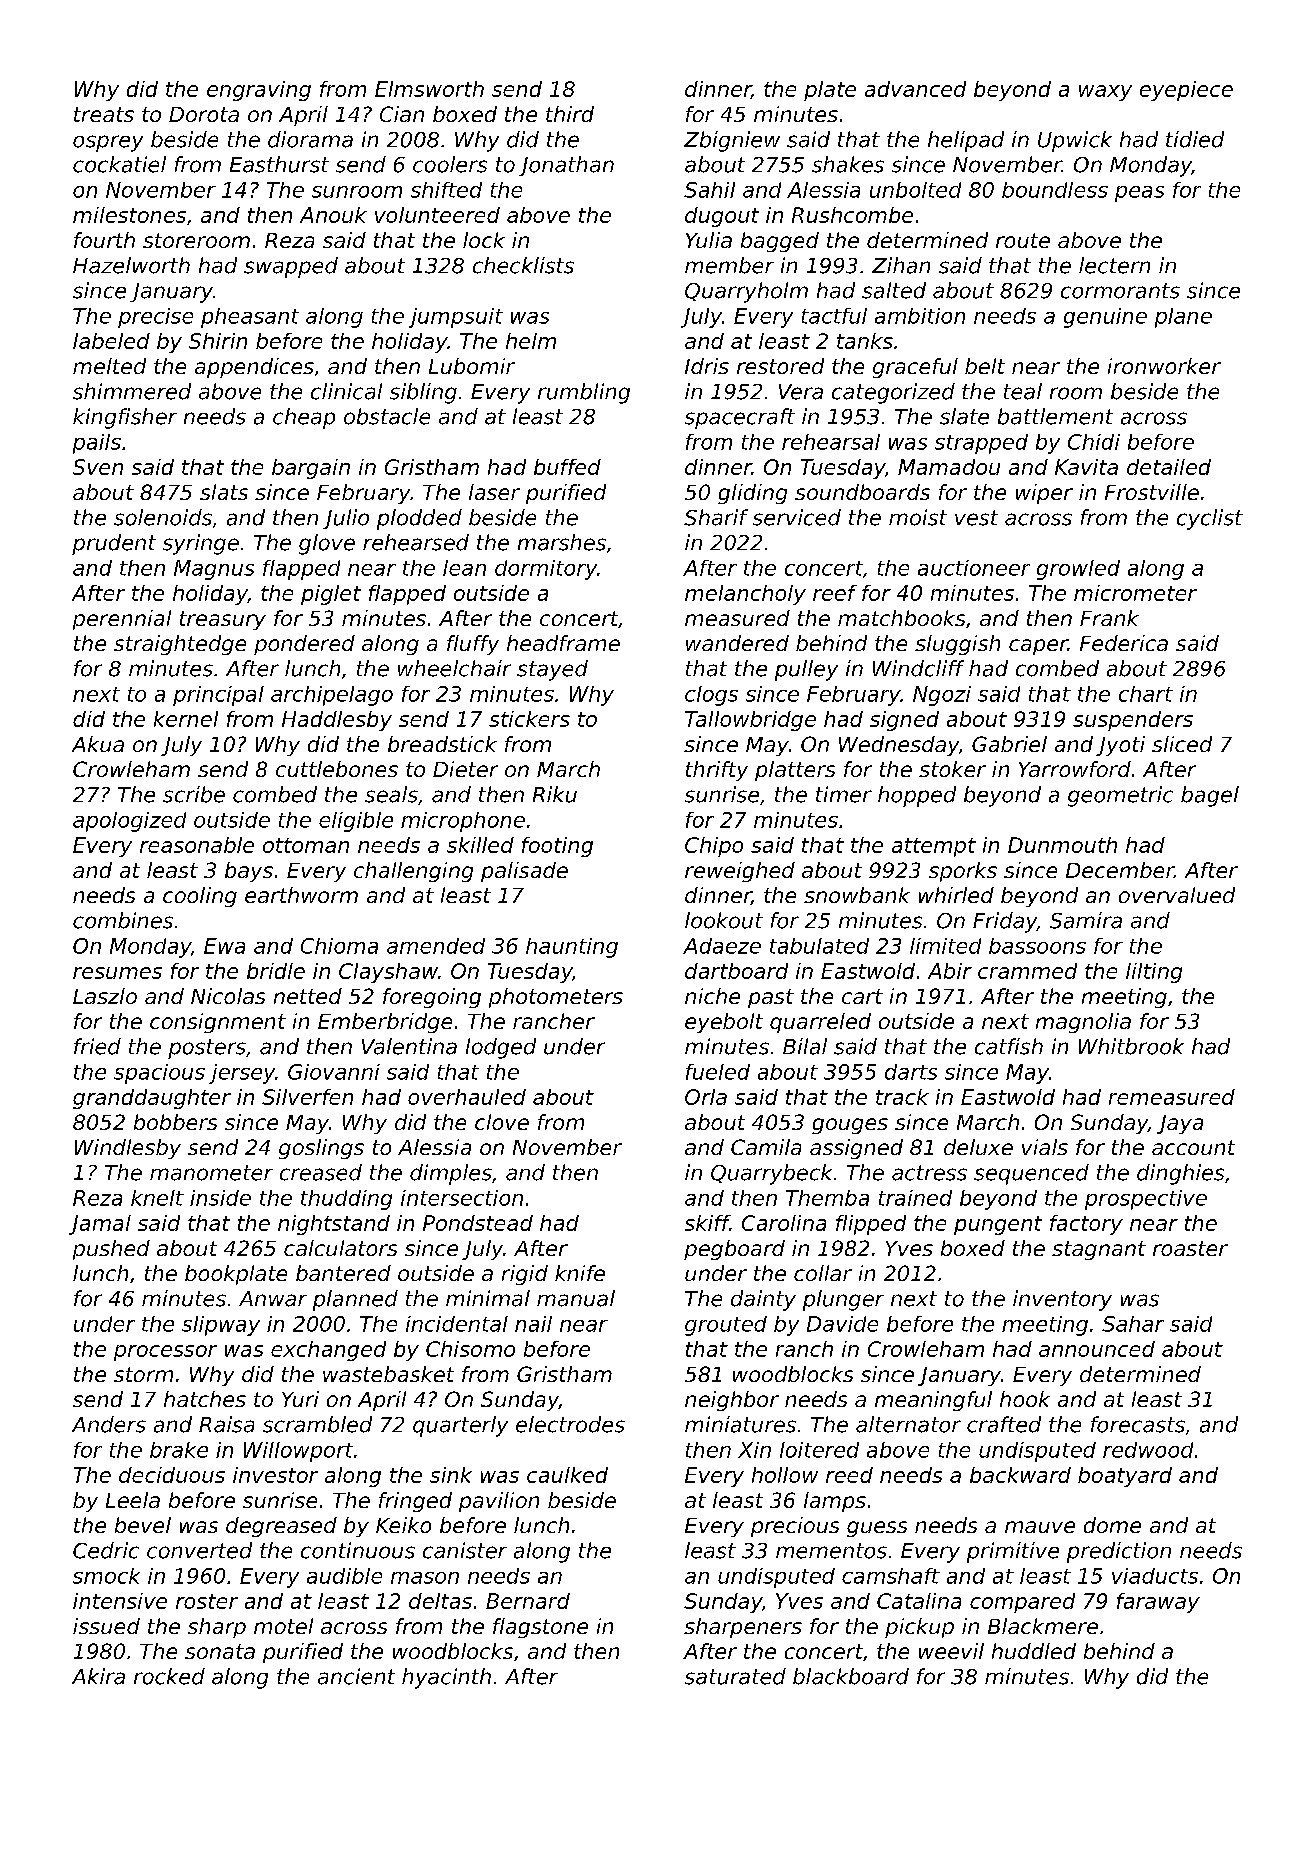 Image resolution: width=1316 pixels, height=1861 pixels. Describe the element at coordinates (1193, 1147) in the page. I see `account` at that location.
